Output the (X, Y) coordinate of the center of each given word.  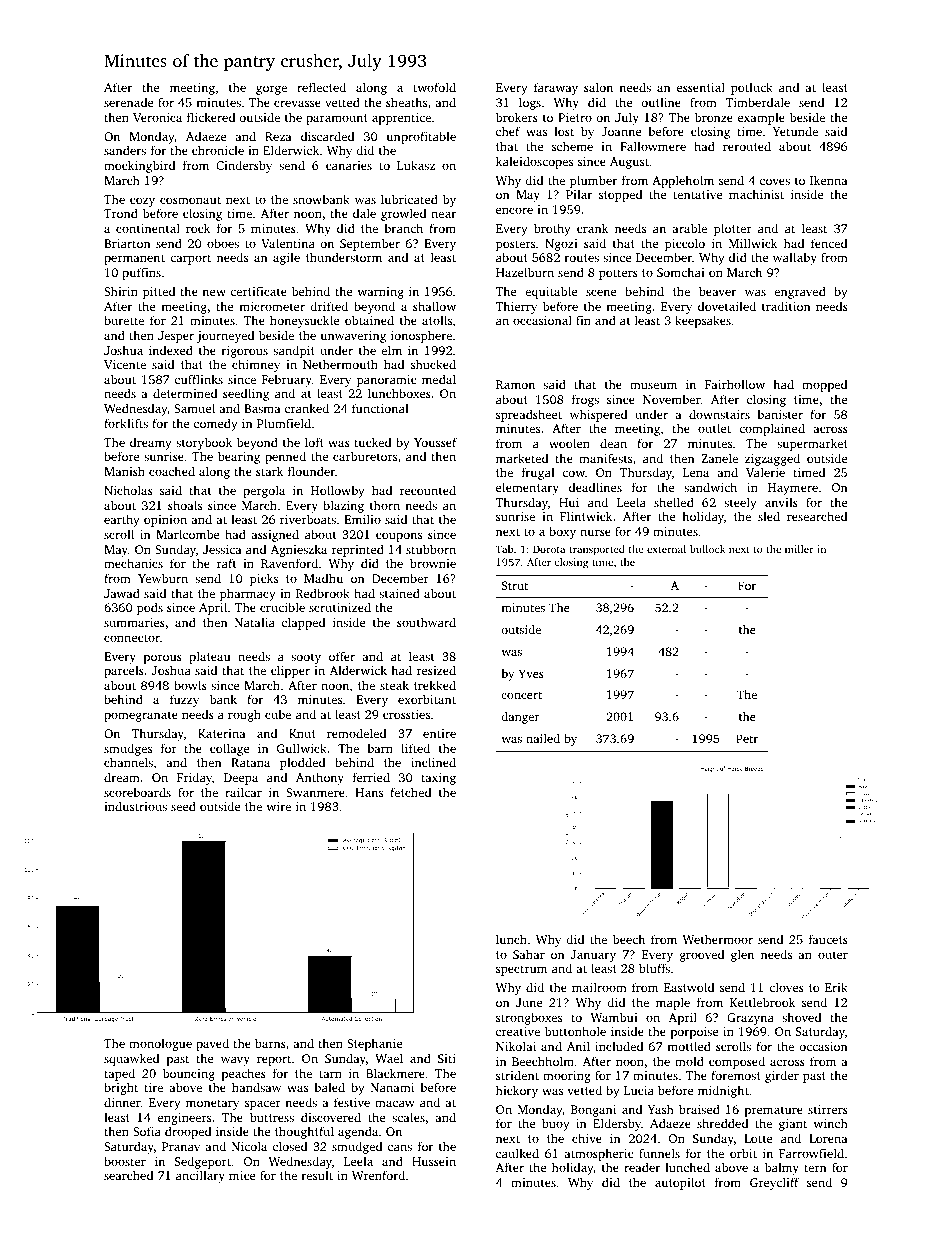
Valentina (288, 243)
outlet (714, 428)
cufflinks (199, 379)
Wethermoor (718, 939)
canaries (349, 165)
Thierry (516, 307)
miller (799, 549)
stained (399, 593)
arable (689, 228)
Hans (369, 792)
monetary (212, 1104)
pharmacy (247, 594)
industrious (135, 806)
